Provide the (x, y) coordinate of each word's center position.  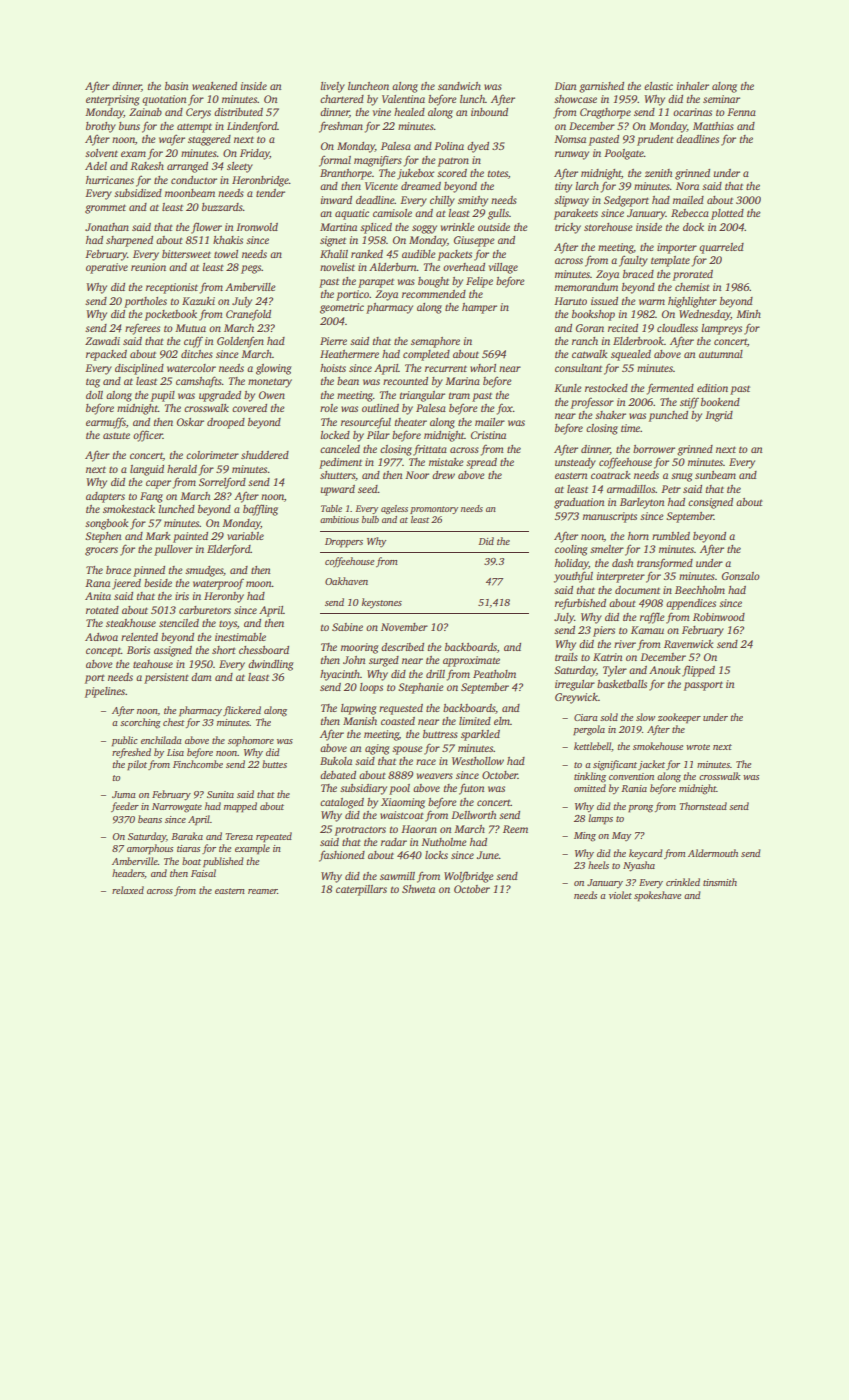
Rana (97, 583)
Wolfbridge (469, 877)
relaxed (128, 890)
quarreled (721, 248)
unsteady (575, 463)
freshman (341, 127)
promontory (434, 510)
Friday (255, 154)
